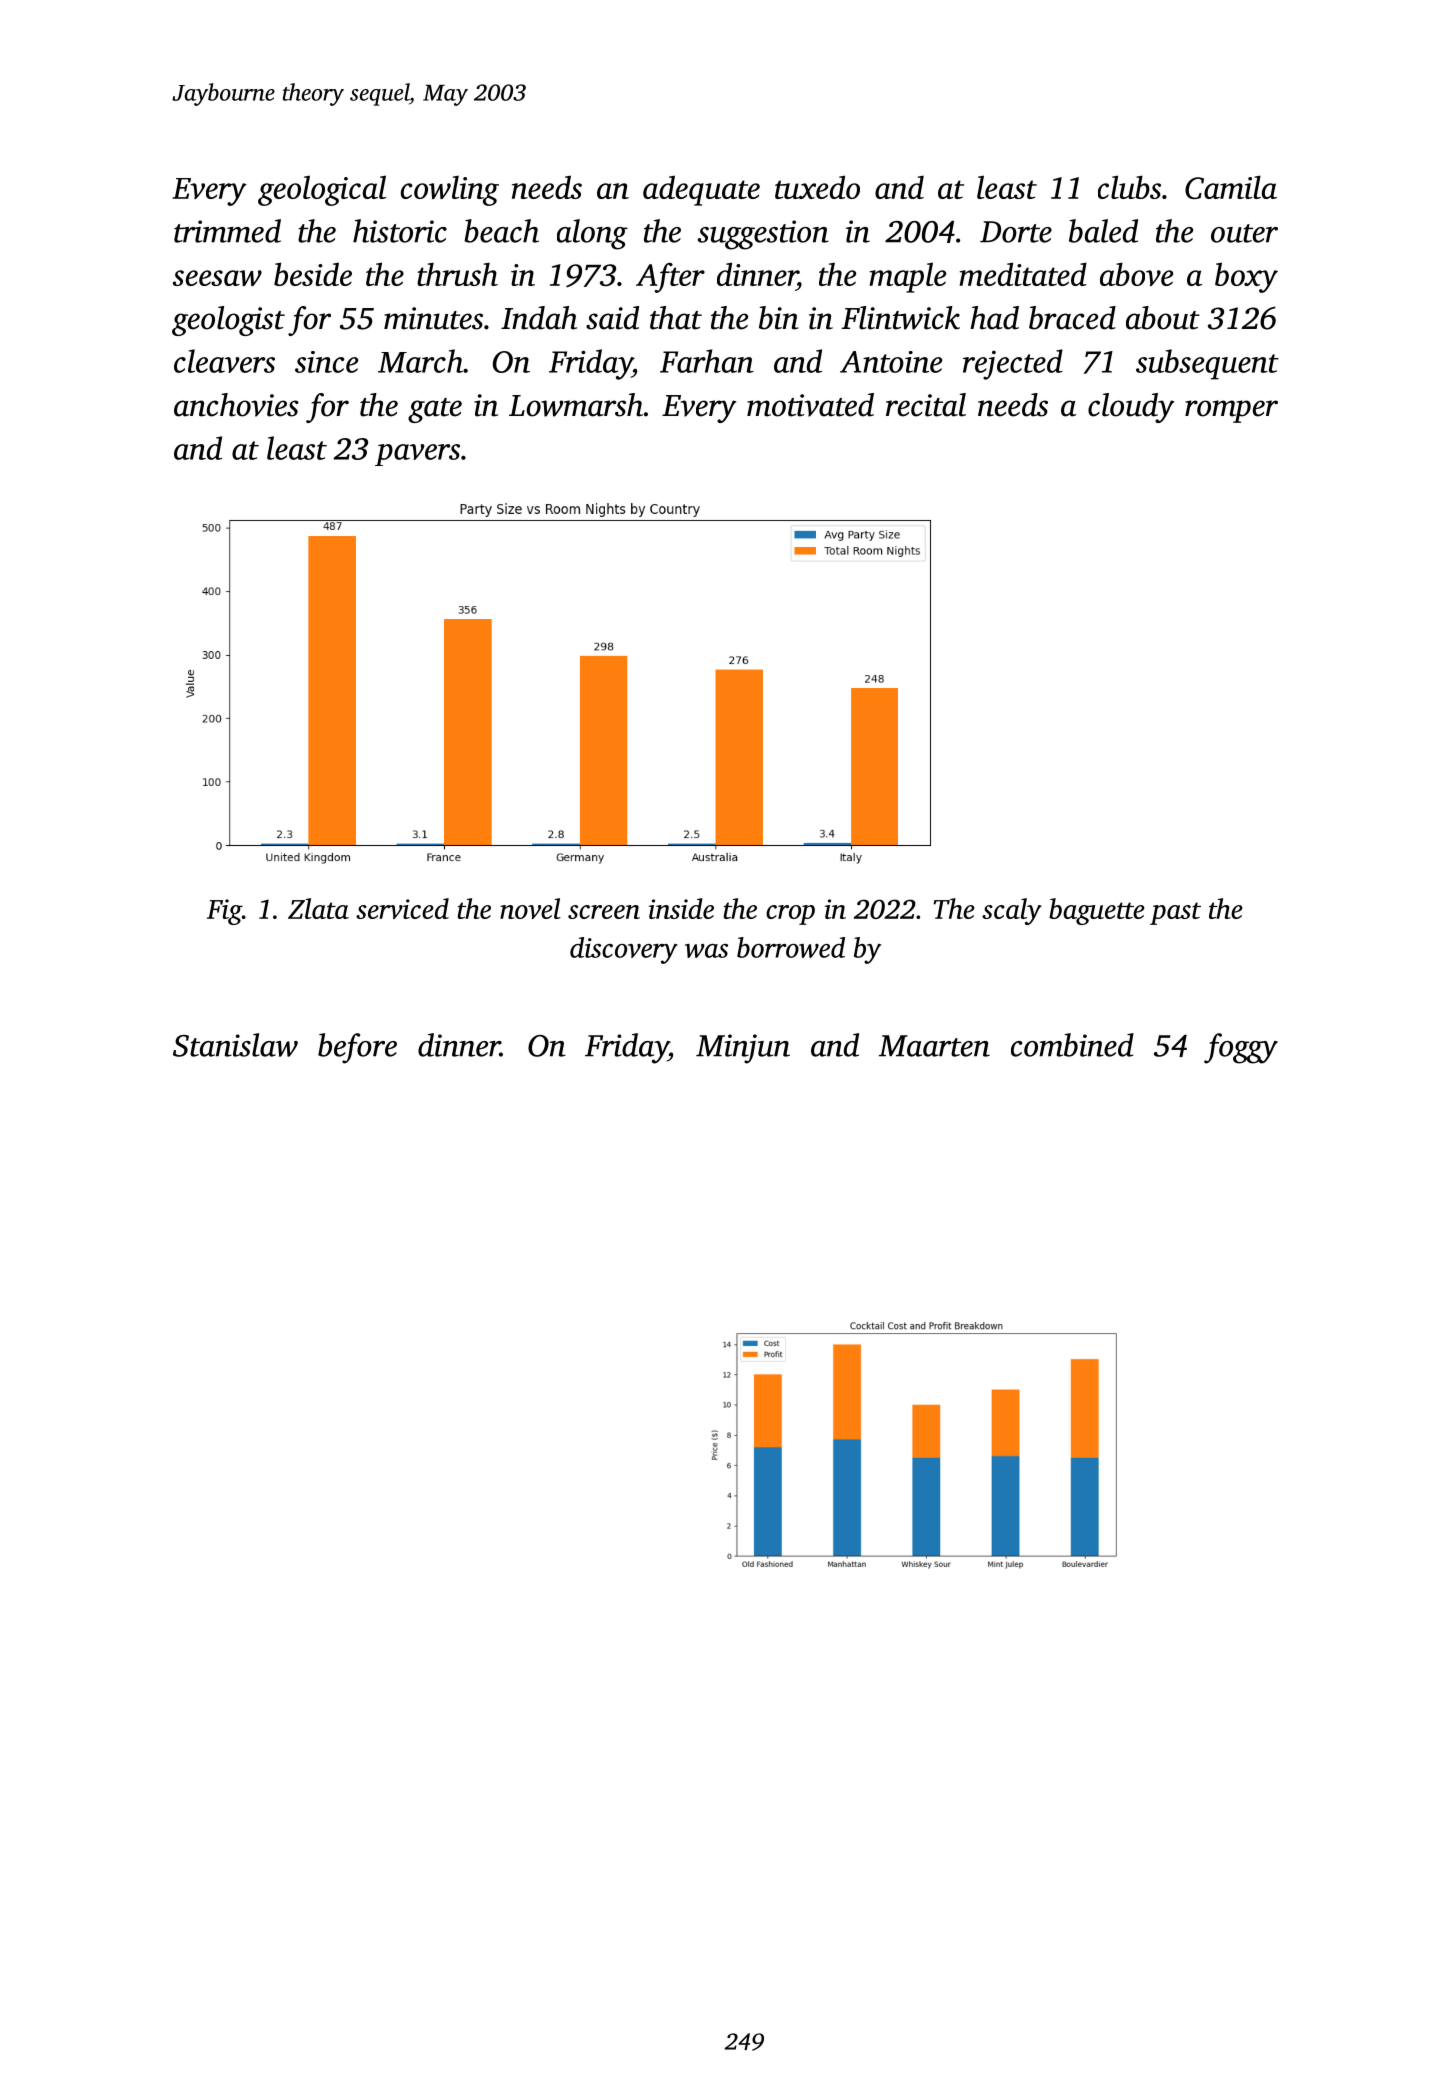  What do you see at coordinates (817, 187) in the screenshot?
I see `tuxedo` at bounding box center [817, 187].
